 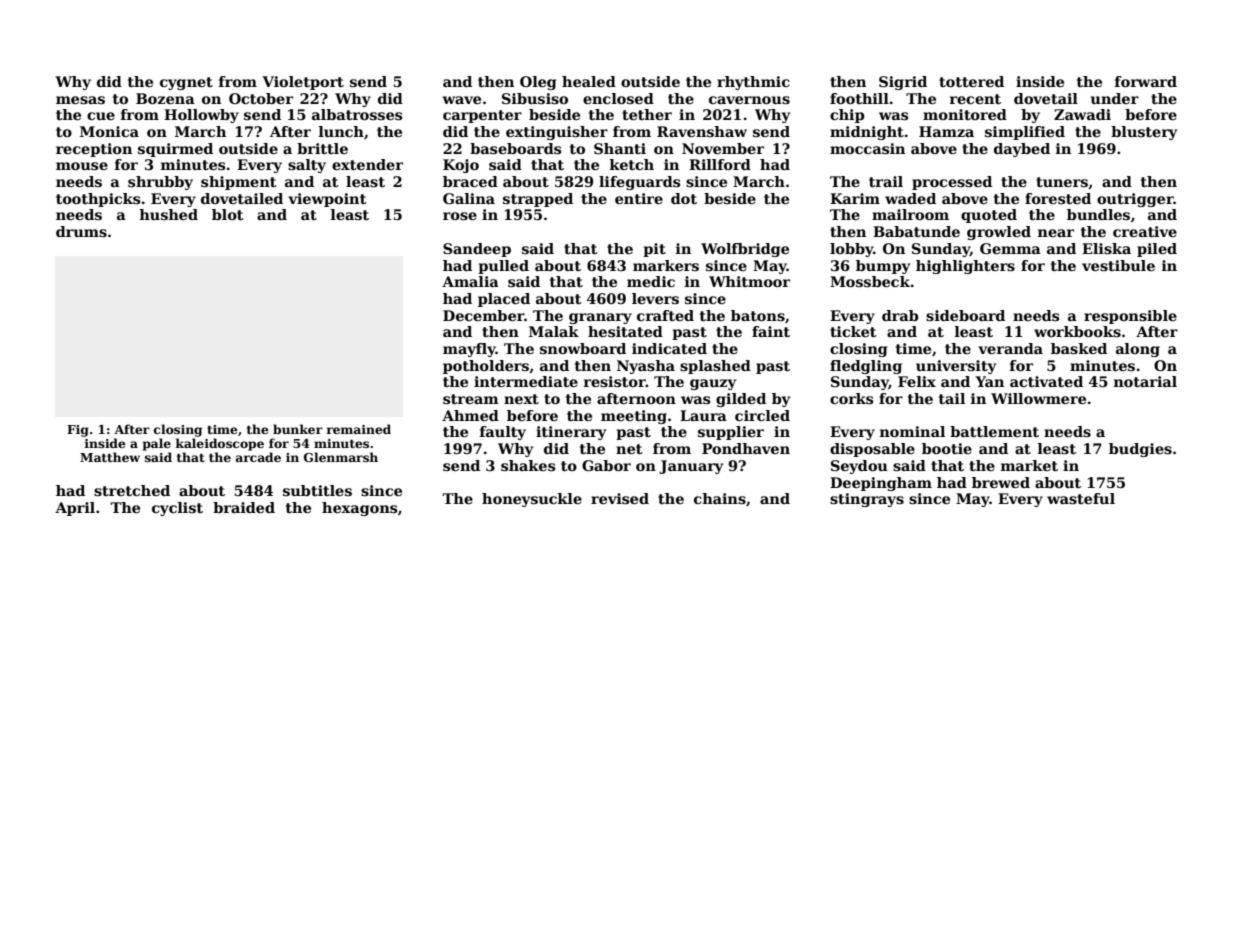 What do you see at coordinates (946, 131) in the page?
I see `Hamza` at bounding box center [946, 131].
